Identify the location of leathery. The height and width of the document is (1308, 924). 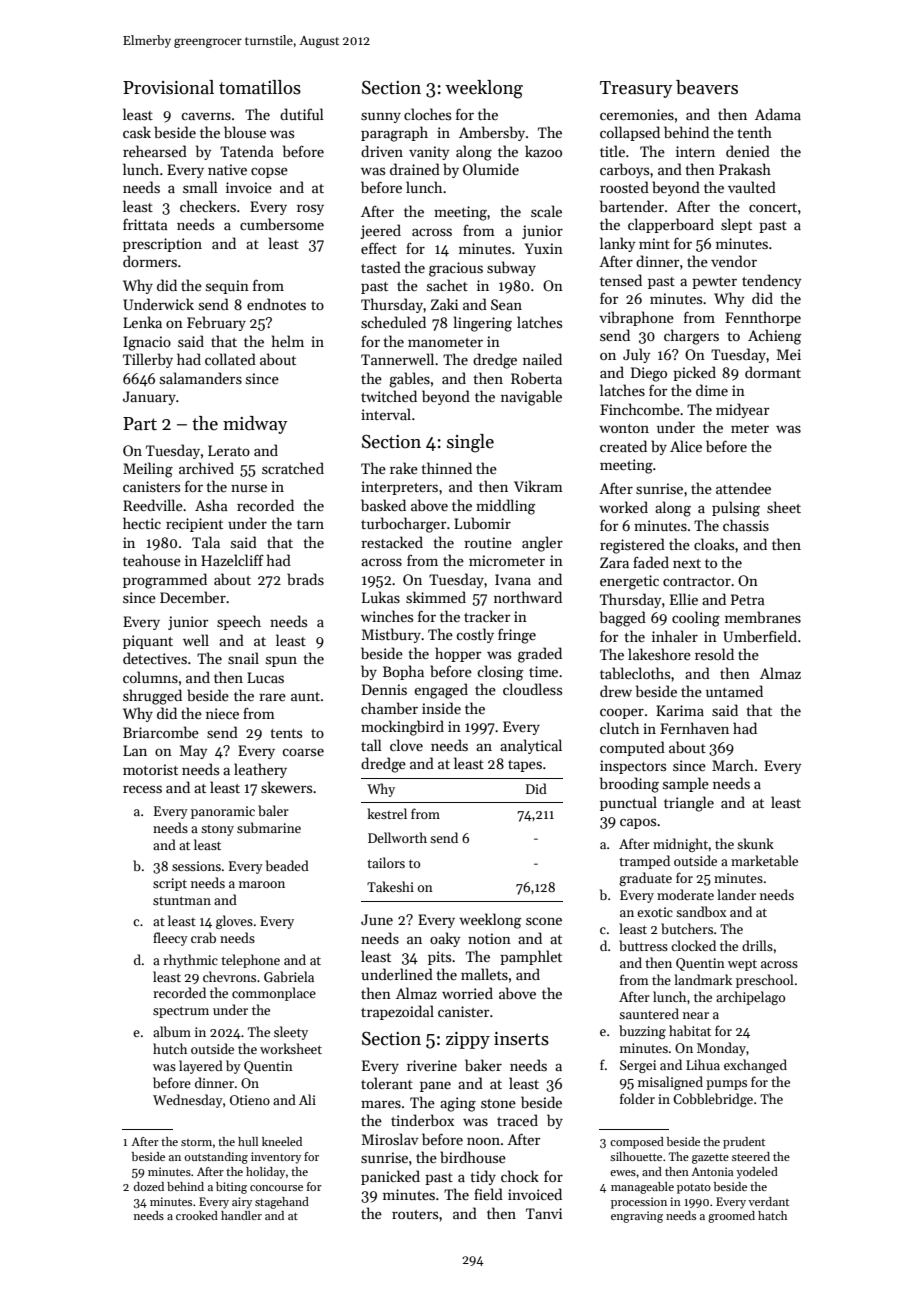
(260, 770).
